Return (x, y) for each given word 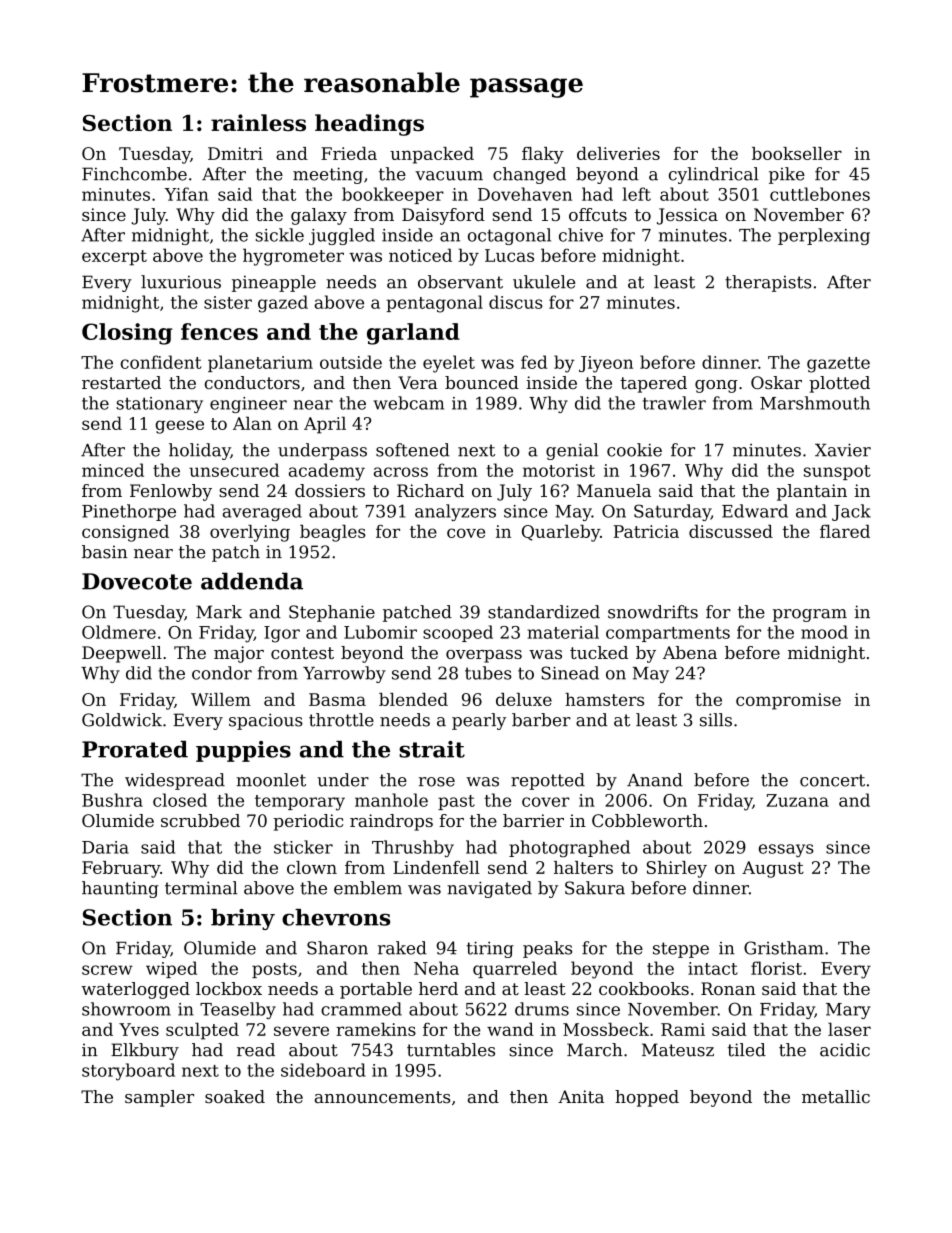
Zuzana (797, 800)
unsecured (234, 470)
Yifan (186, 194)
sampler (159, 1098)
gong (716, 386)
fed (534, 362)
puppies (243, 751)
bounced (482, 382)
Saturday (672, 512)
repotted (548, 781)
